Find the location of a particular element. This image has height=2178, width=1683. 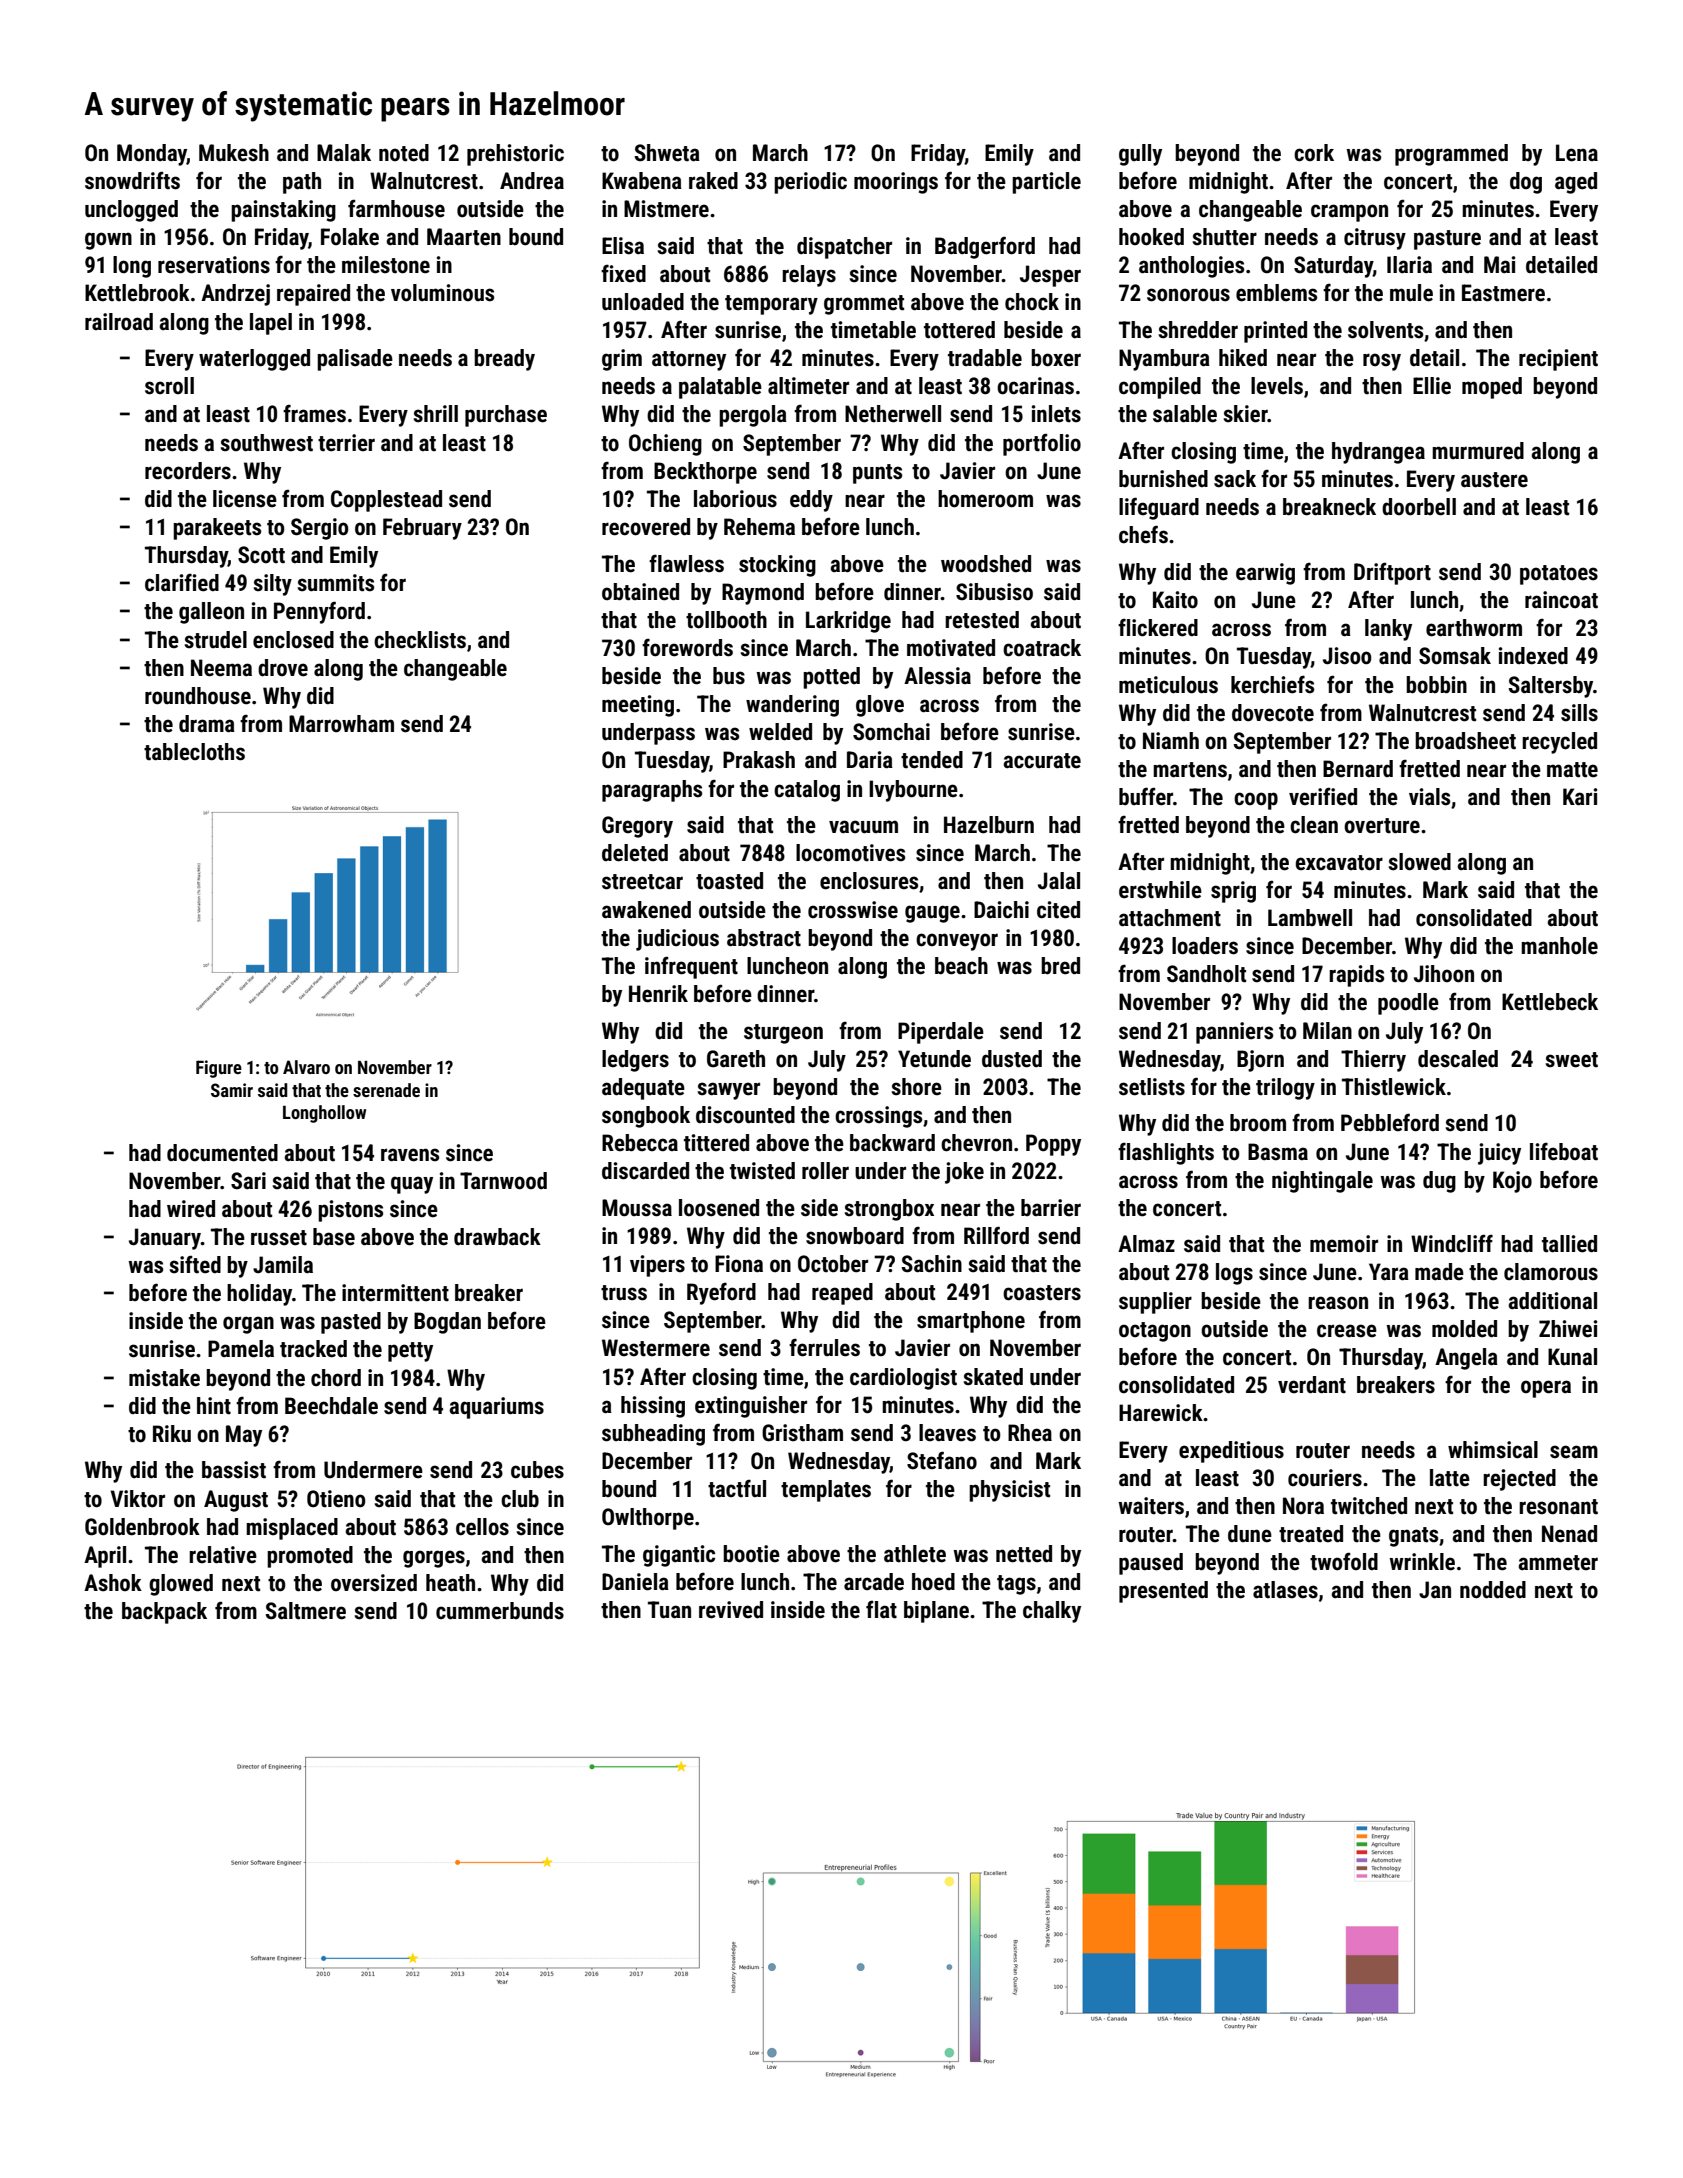

bassist is located at coordinates (234, 1470).
